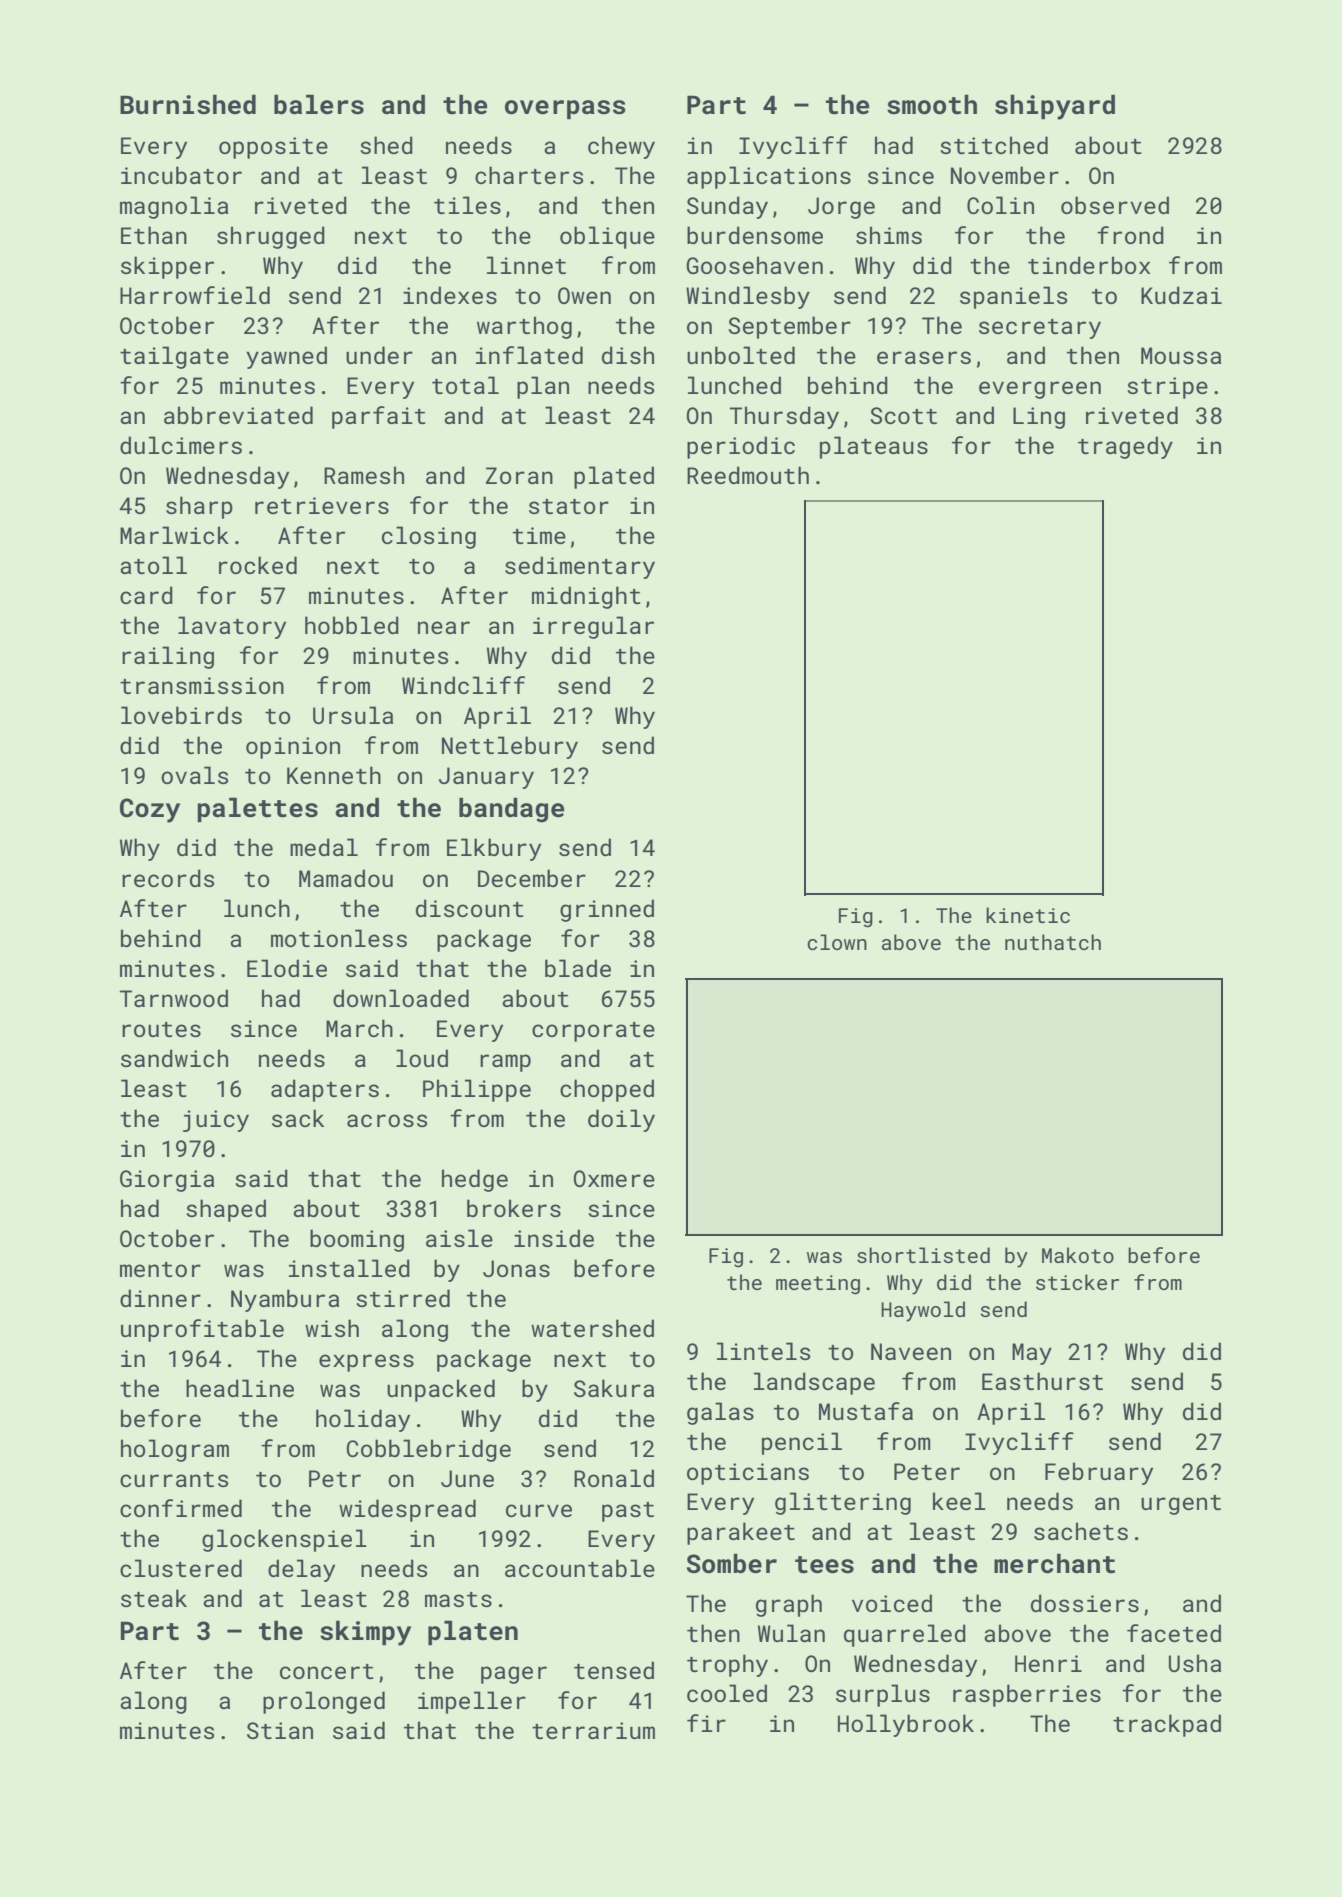 The height and width of the screenshot is (1897, 1342). Describe the element at coordinates (1125, 447) in the screenshot. I see `tragedy` at that location.
